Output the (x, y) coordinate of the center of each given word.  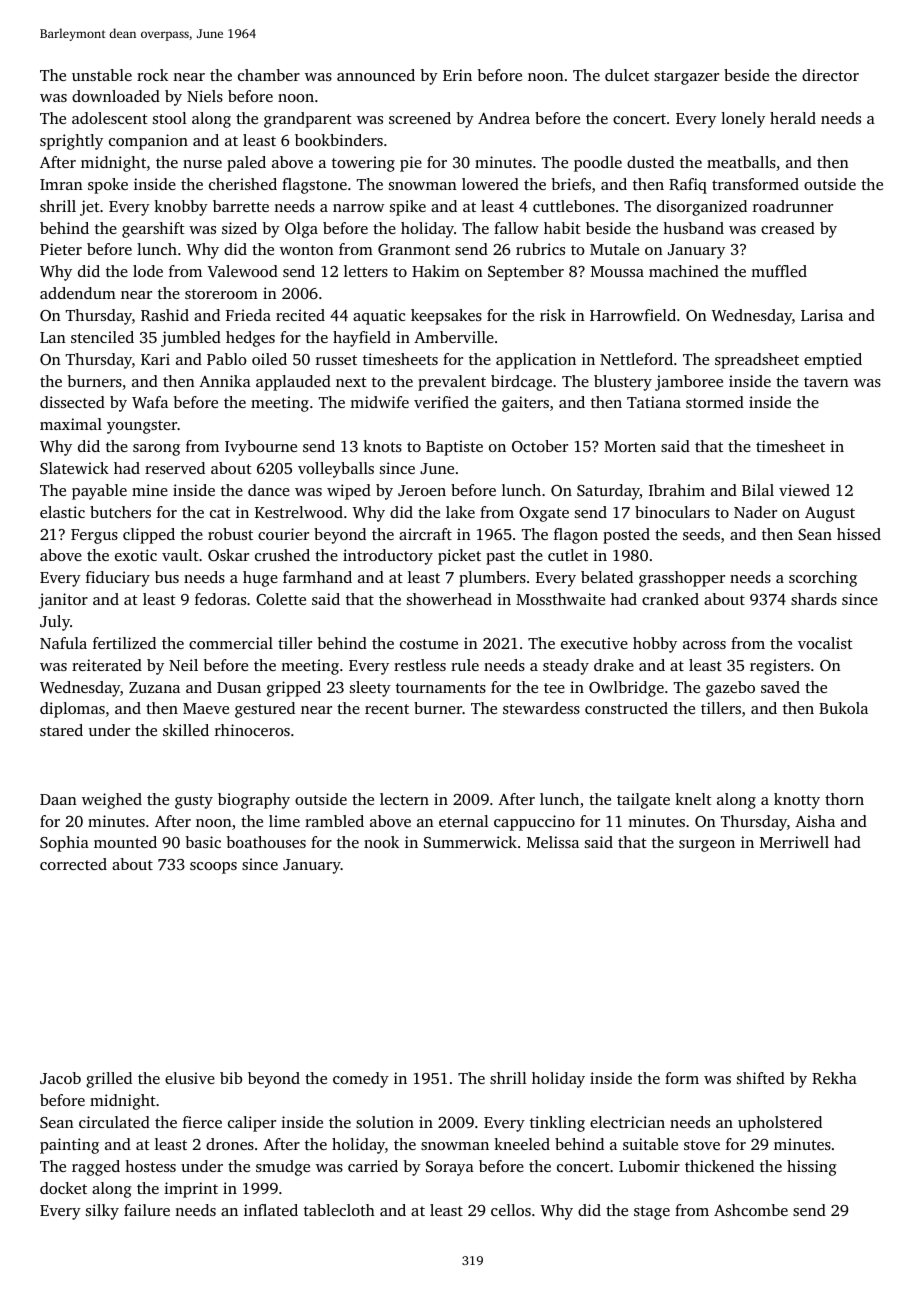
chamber (269, 75)
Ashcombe (751, 1210)
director (830, 75)
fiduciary (118, 579)
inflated (271, 1210)
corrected (73, 864)
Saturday (608, 492)
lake (460, 512)
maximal (71, 424)
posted (626, 536)
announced (376, 75)
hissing (812, 1168)
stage (652, 1213)
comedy (361, 1080)
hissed (859, 534)
